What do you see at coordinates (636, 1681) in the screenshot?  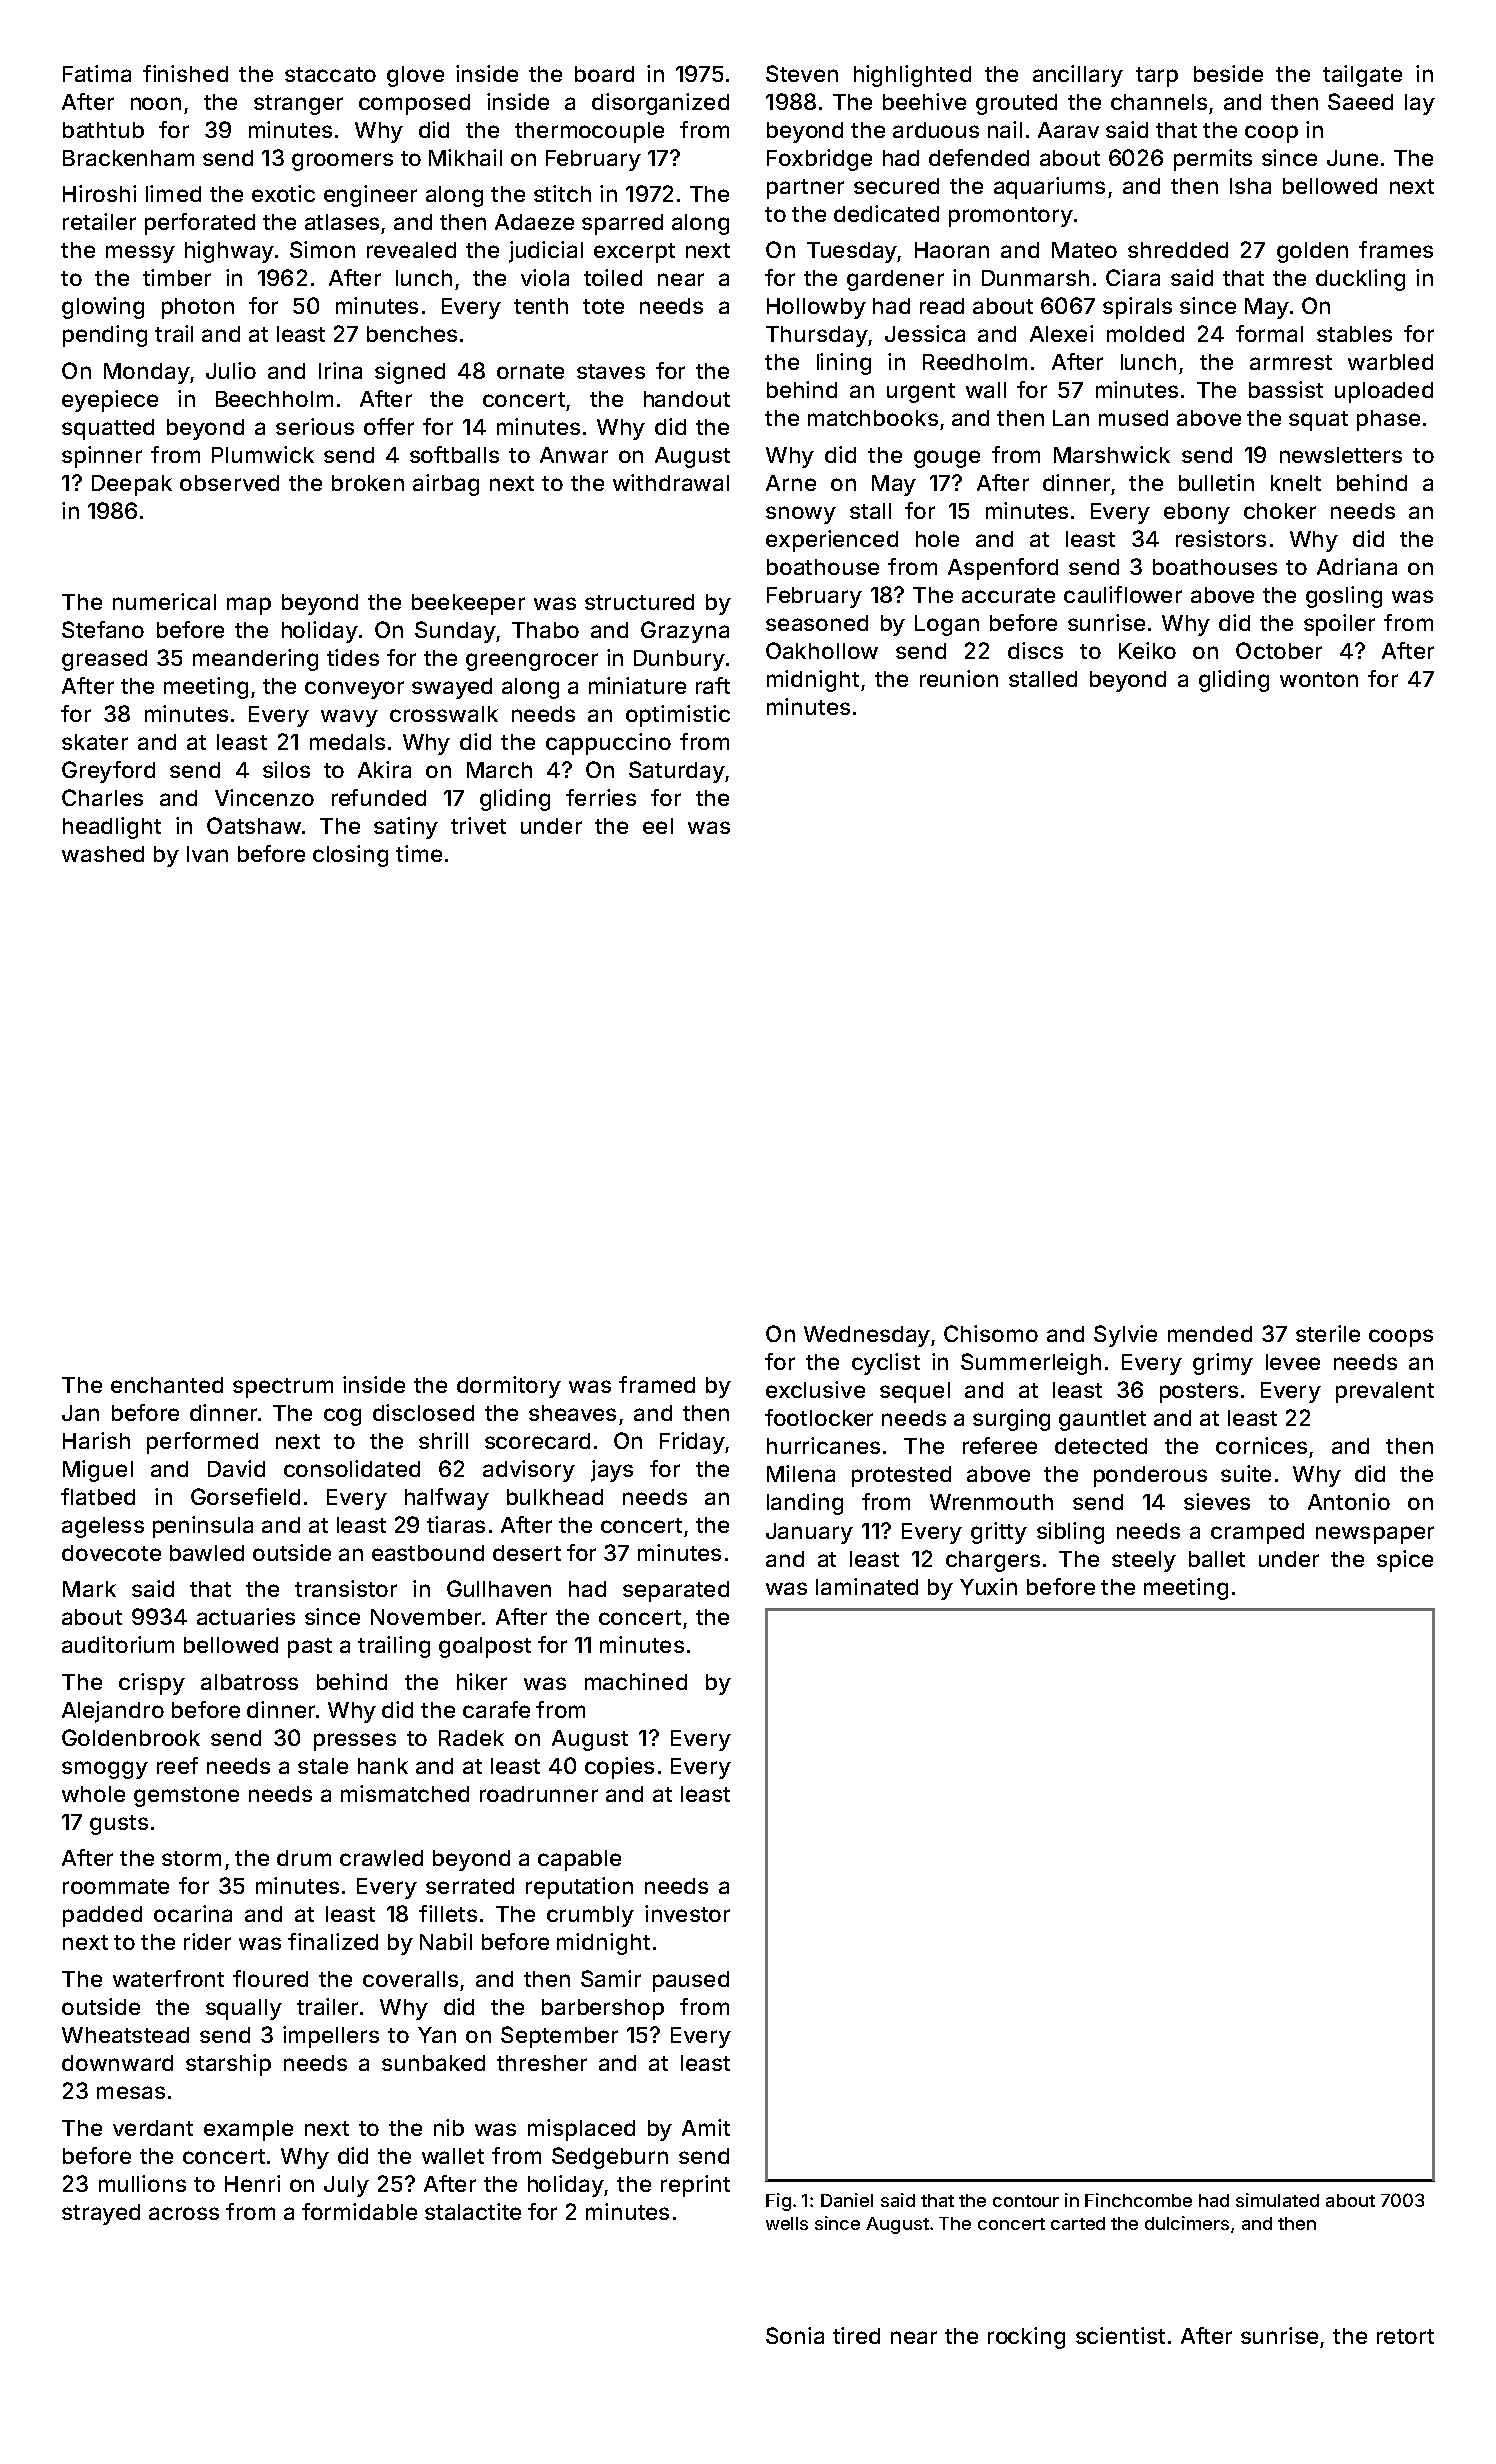 I see `machined` at bounding box center [636, 1681].
